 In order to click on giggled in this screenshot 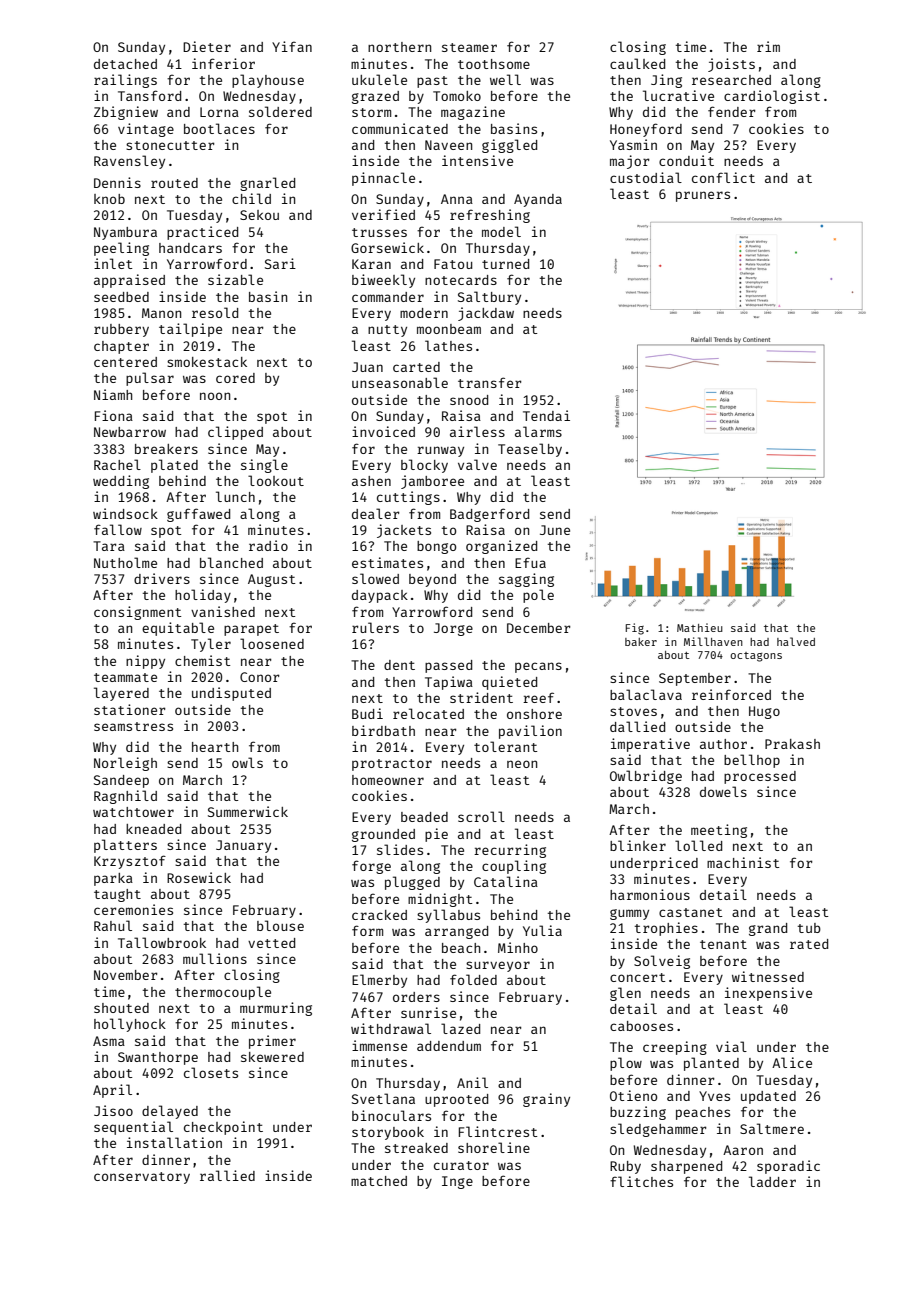, I will do `click(509, 146)`.
